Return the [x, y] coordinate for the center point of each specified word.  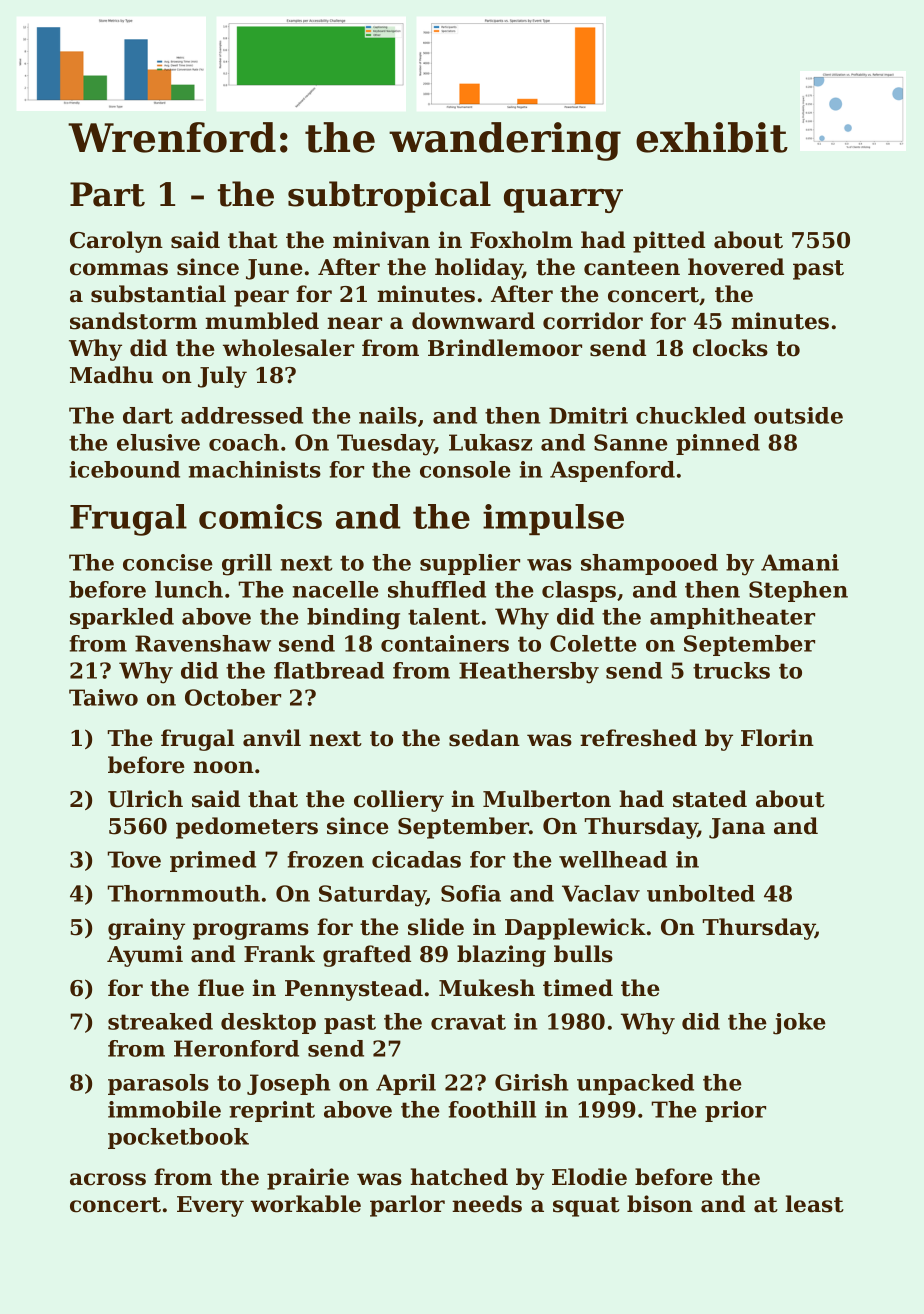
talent [444, 616]
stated [710, 799]
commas [119, 269]
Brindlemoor [505, 348]
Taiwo [103, 697]
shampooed [649, 564]
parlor [407, 1206]
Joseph [289, 1084]
